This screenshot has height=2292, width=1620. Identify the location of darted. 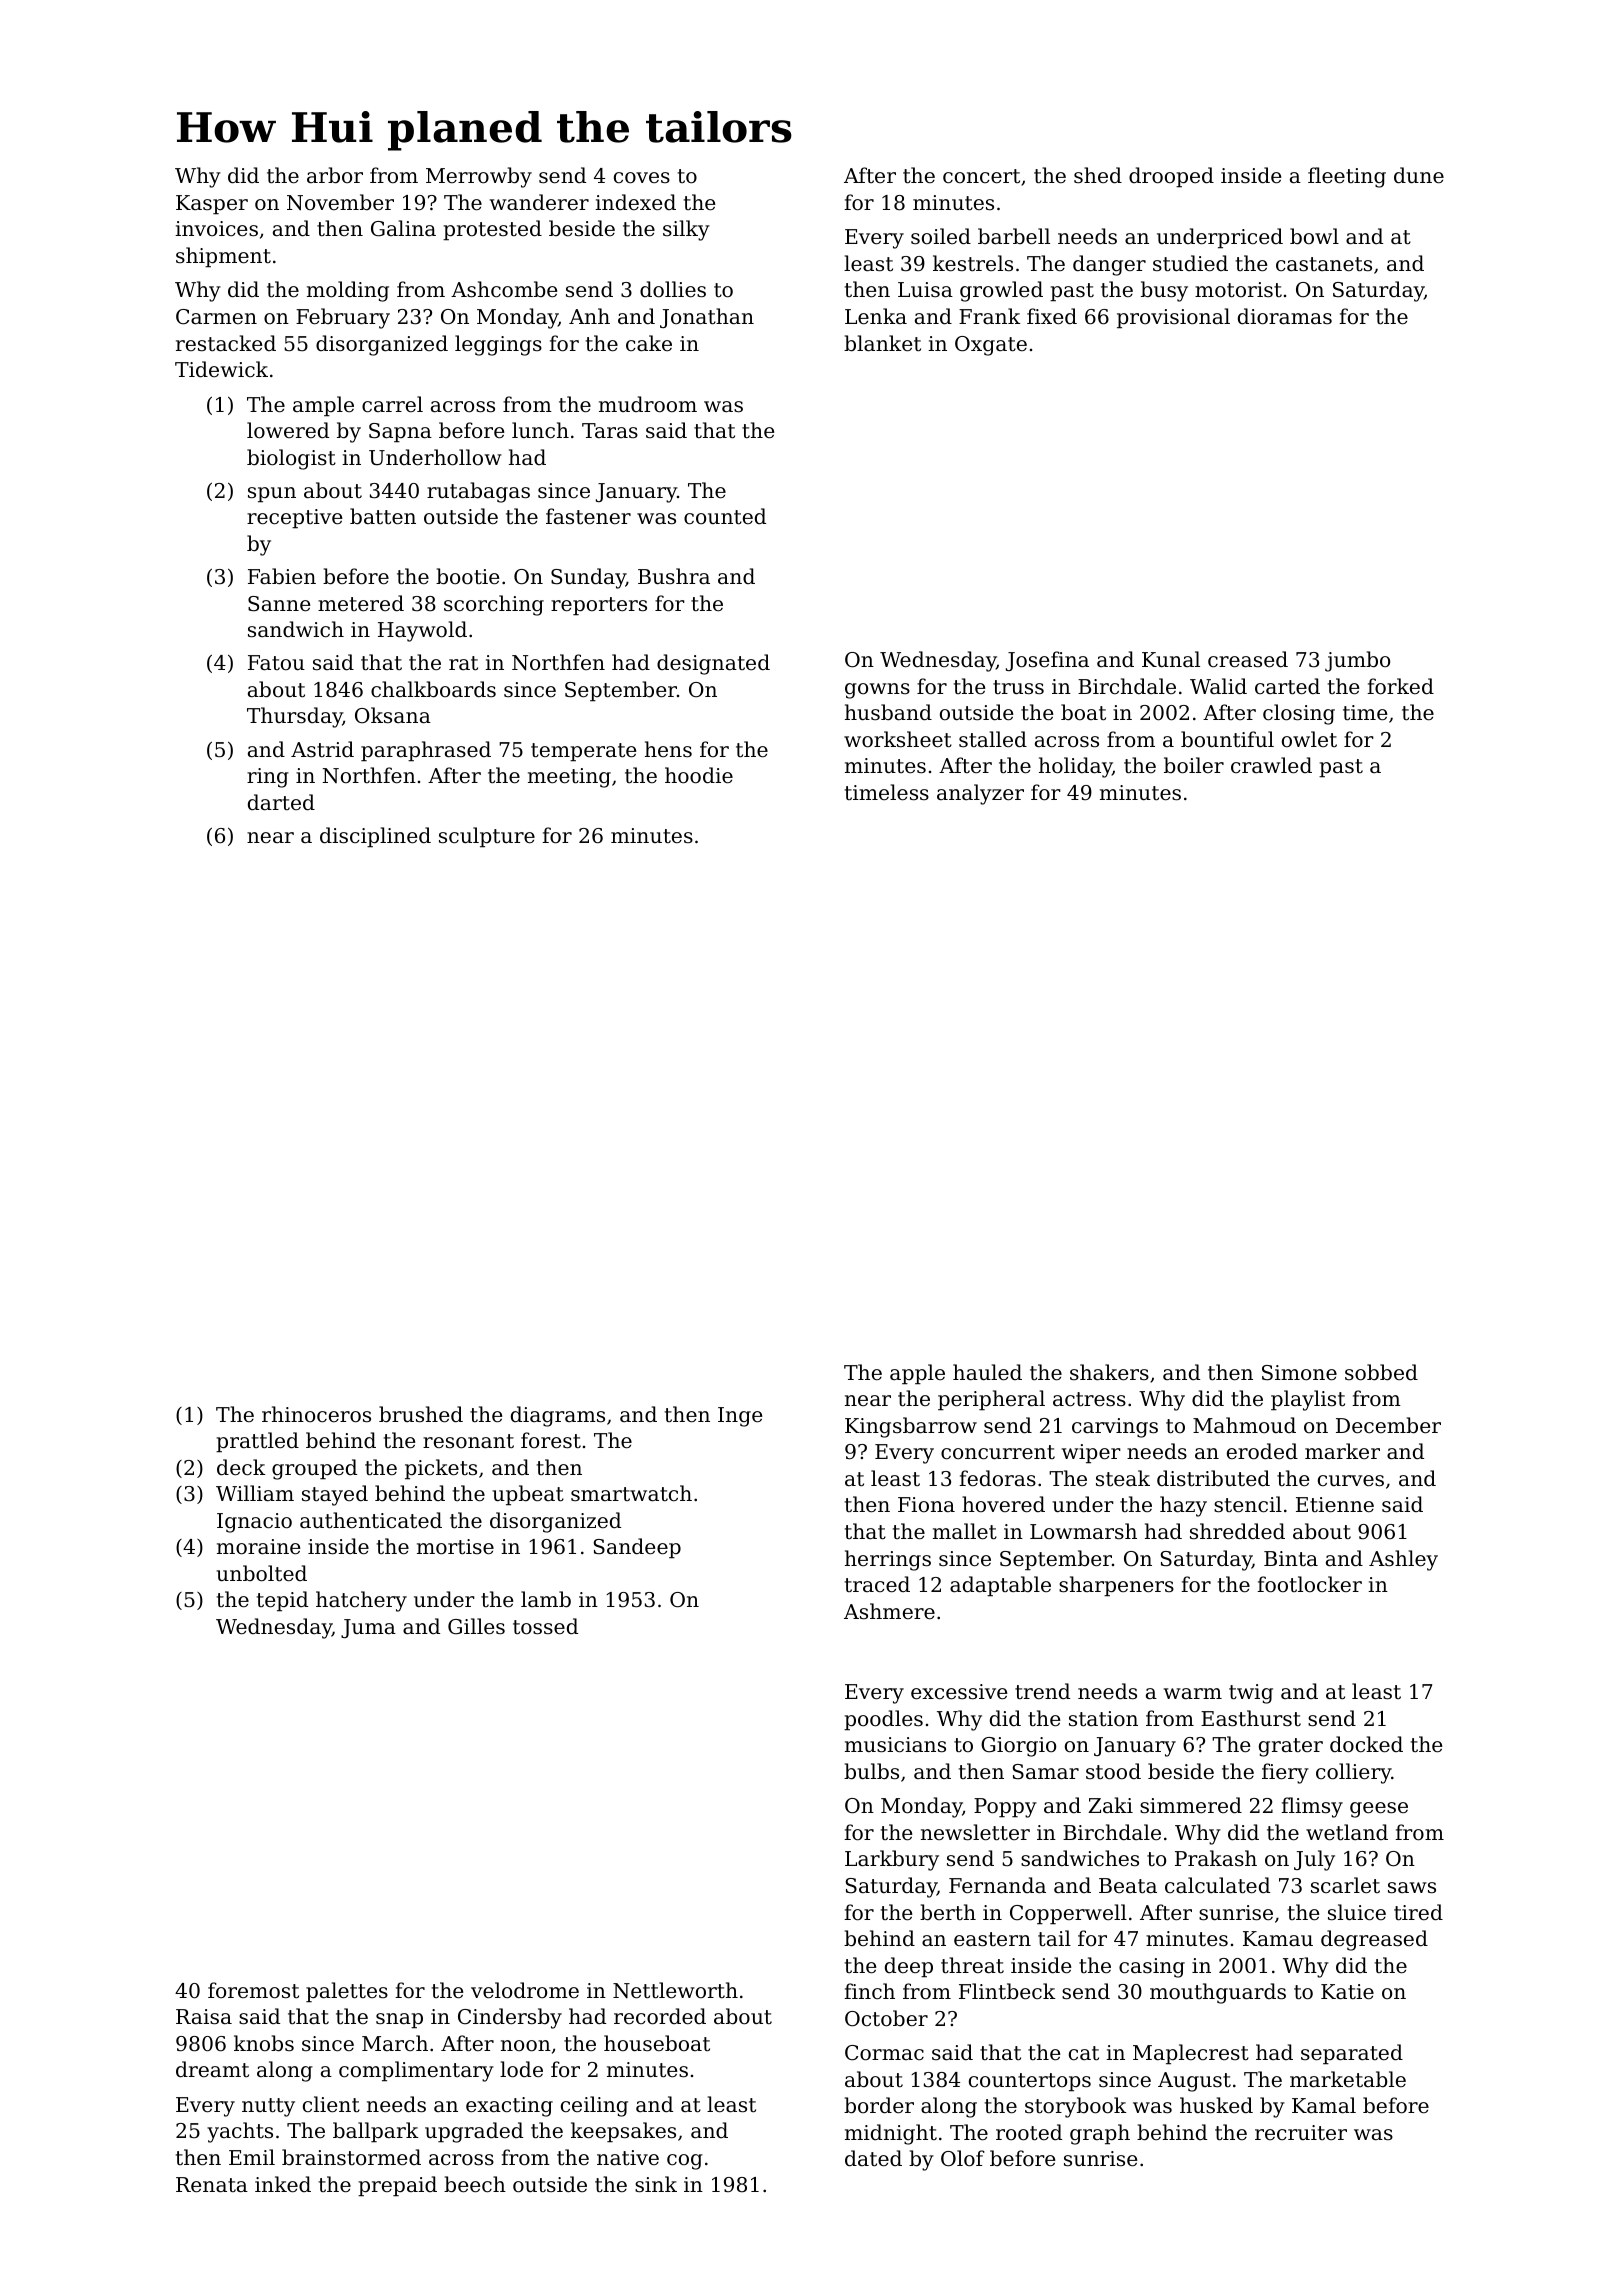
(281, 802).
